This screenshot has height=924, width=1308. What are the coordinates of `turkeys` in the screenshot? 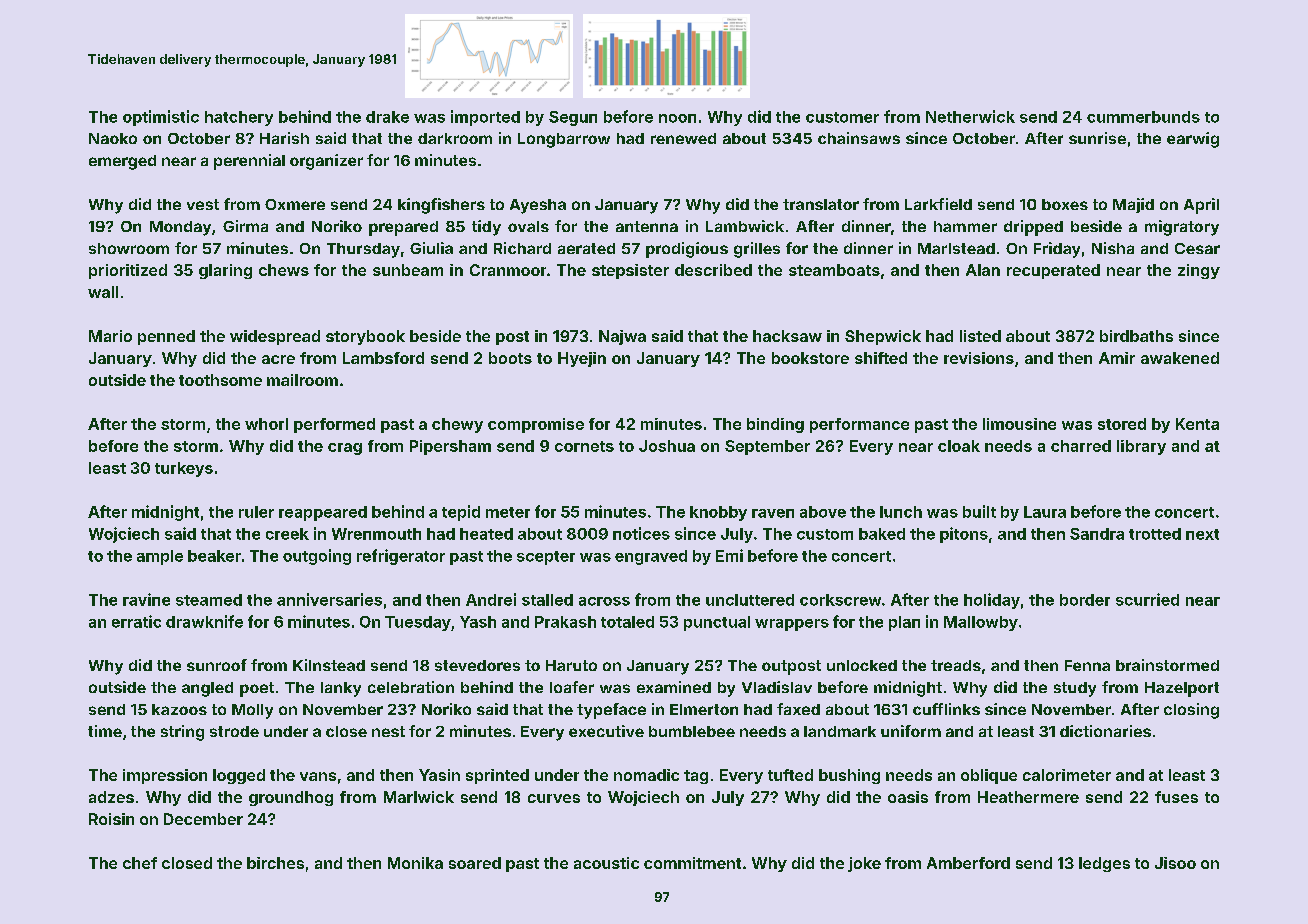 It's located at (184, 469).
